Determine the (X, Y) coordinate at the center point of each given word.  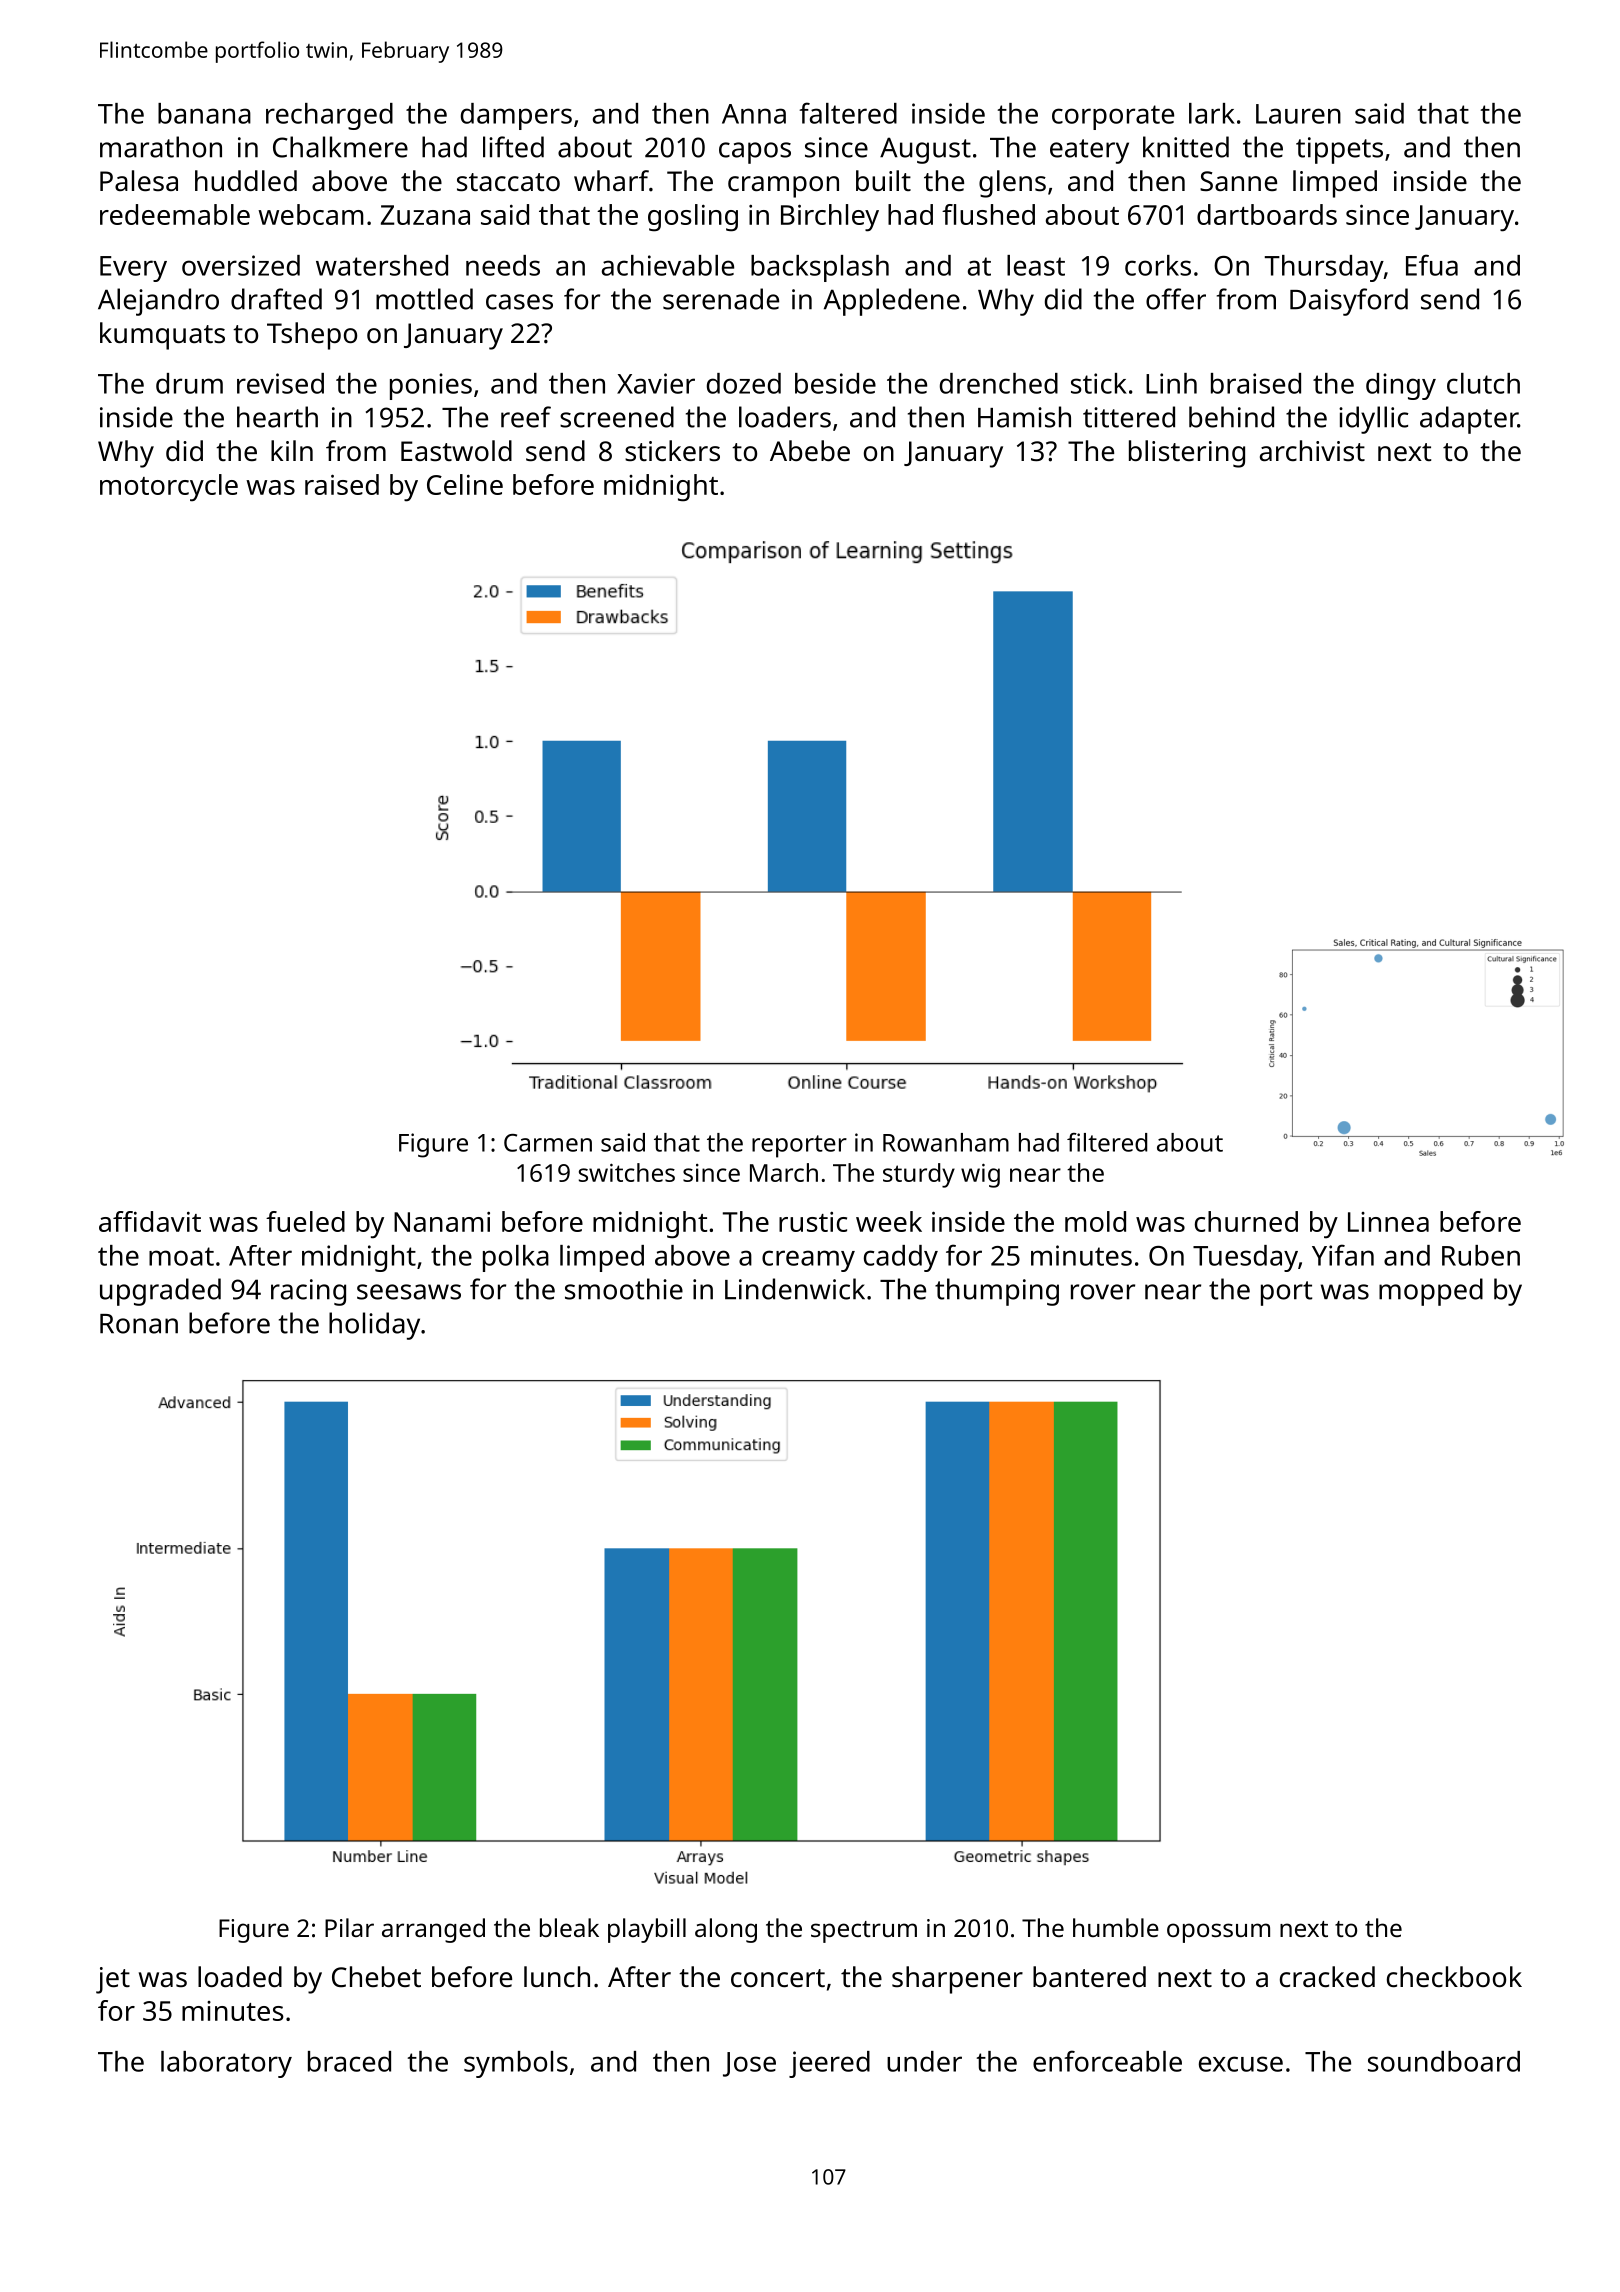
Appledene (892, 302)
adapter (1469, 420)
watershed (382, 265)
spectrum (864, 1932)
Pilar (349, 1927)
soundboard (1444, 2061)
